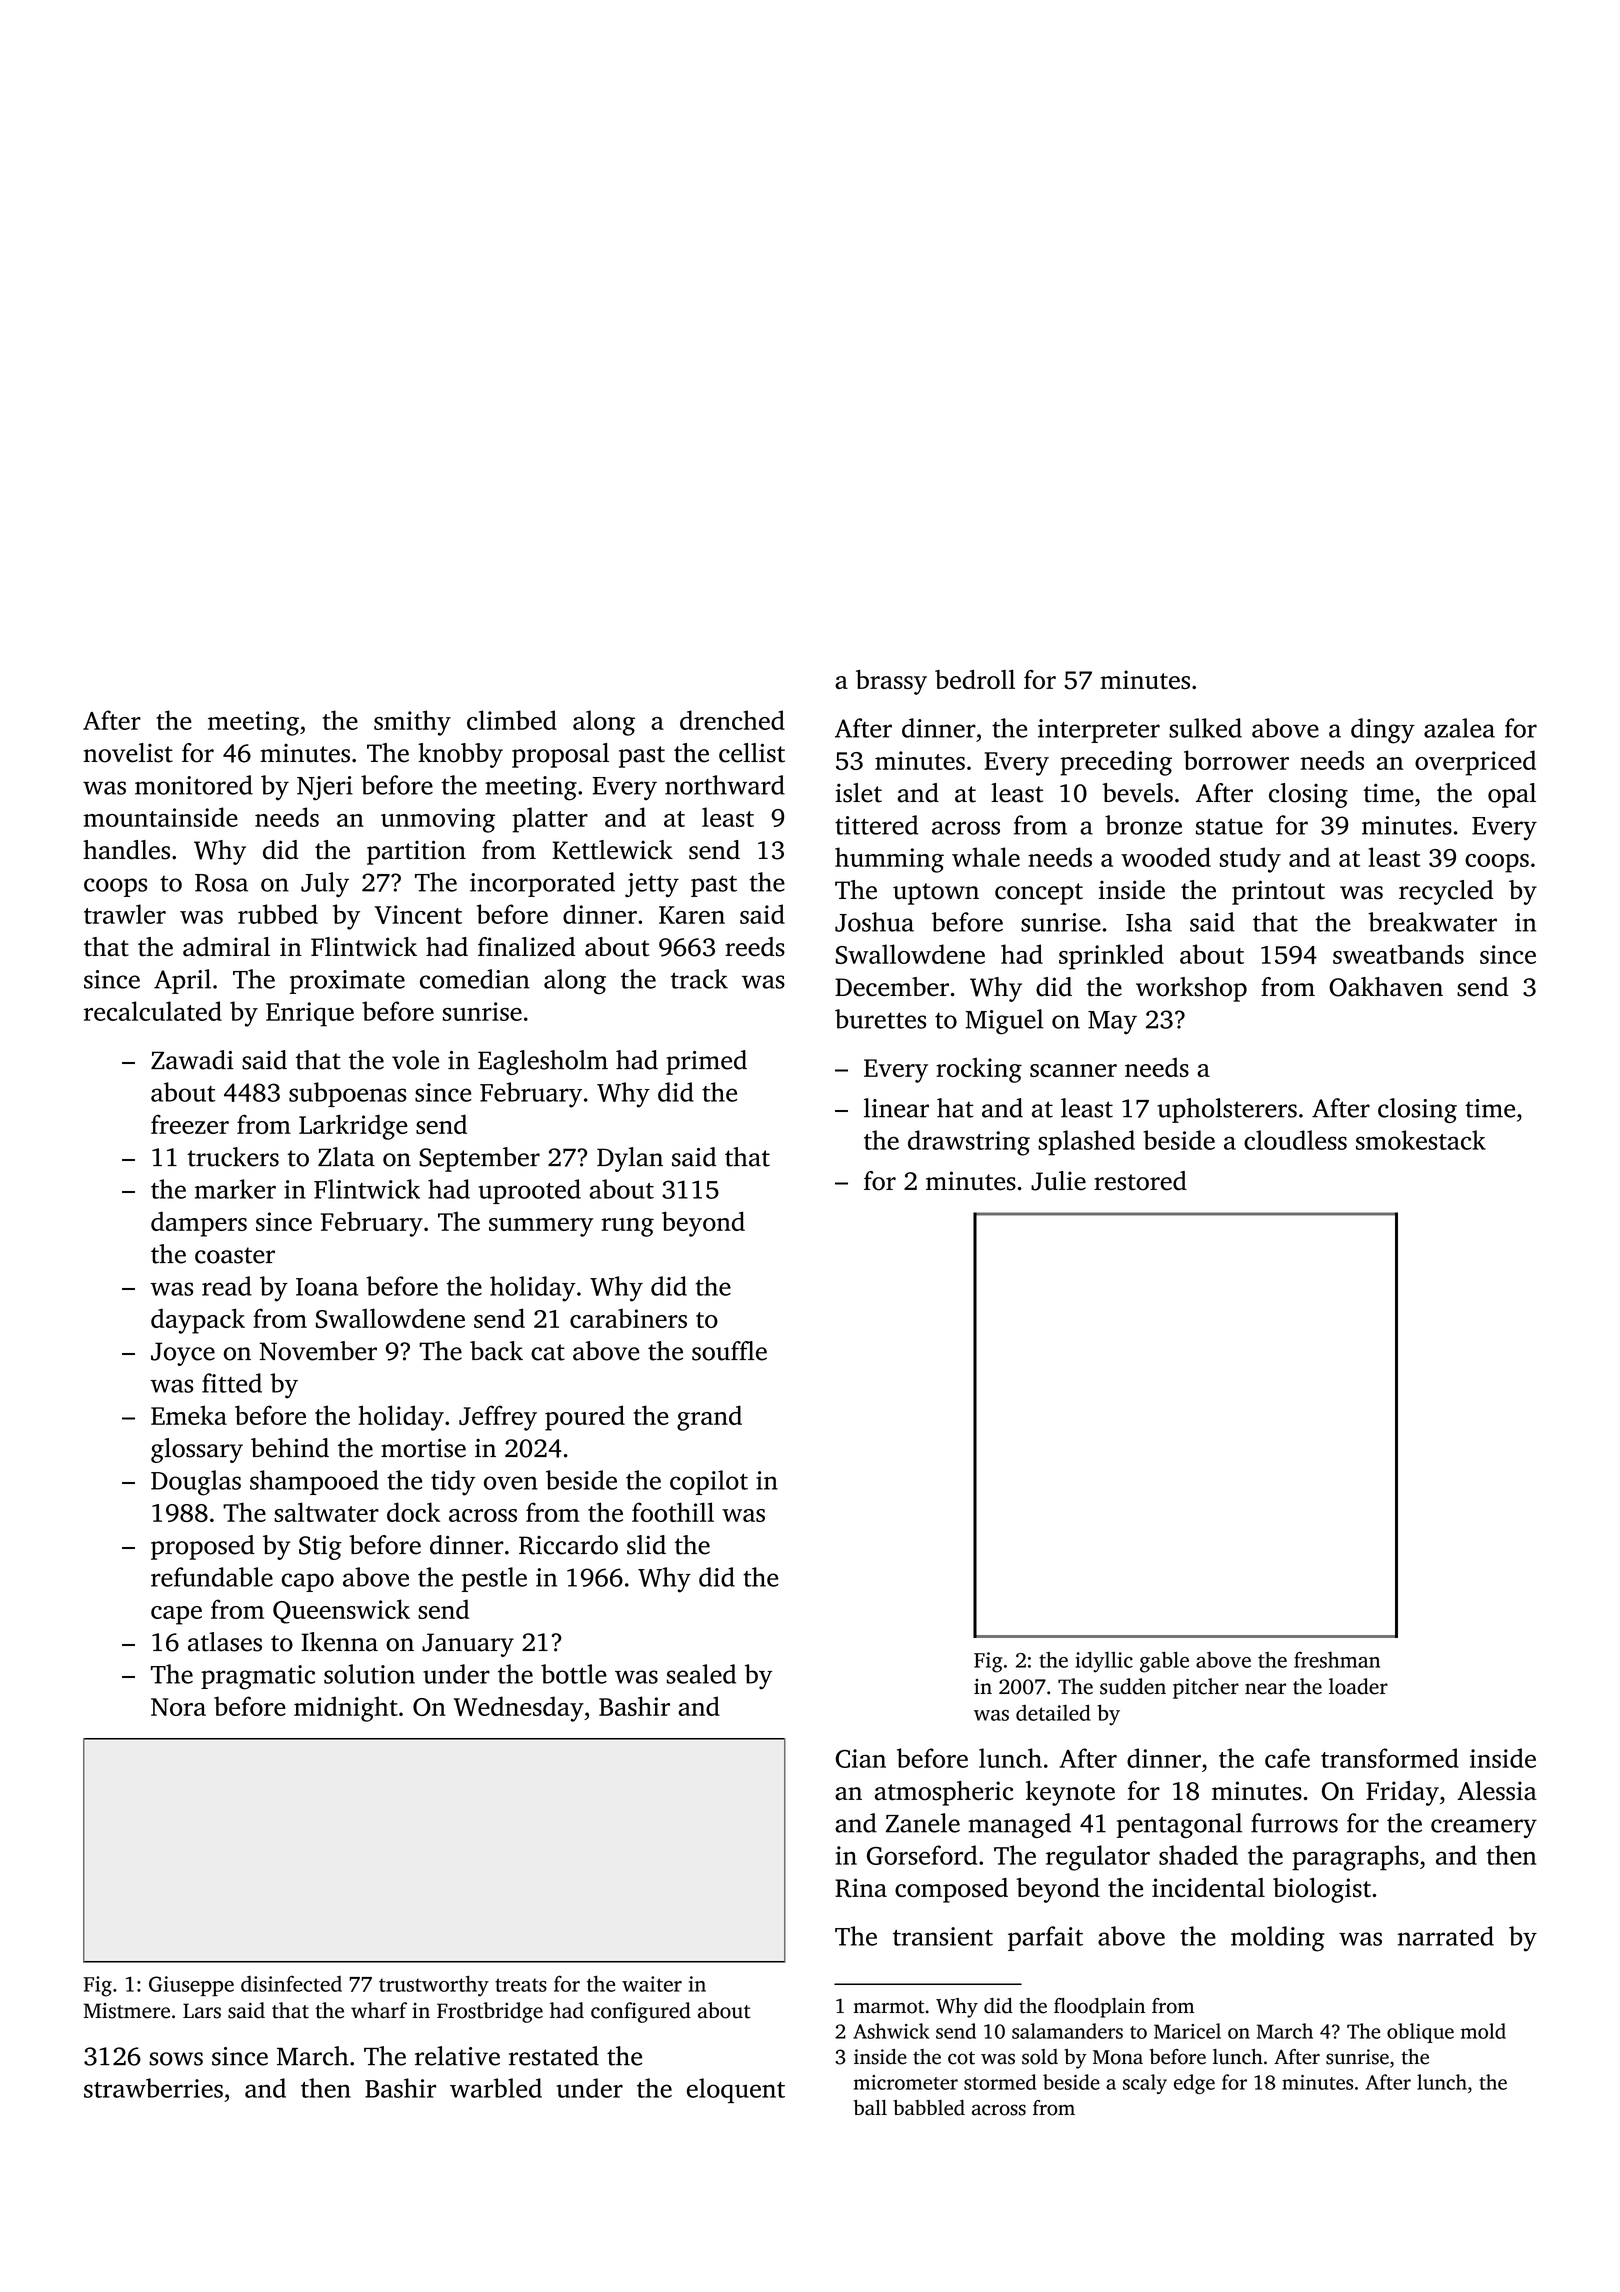 This page has height=2292, width=1620. What do you see at coordinates (929, 2108) in the page?
I see `babbled` at bounding box center [929, 2108].
